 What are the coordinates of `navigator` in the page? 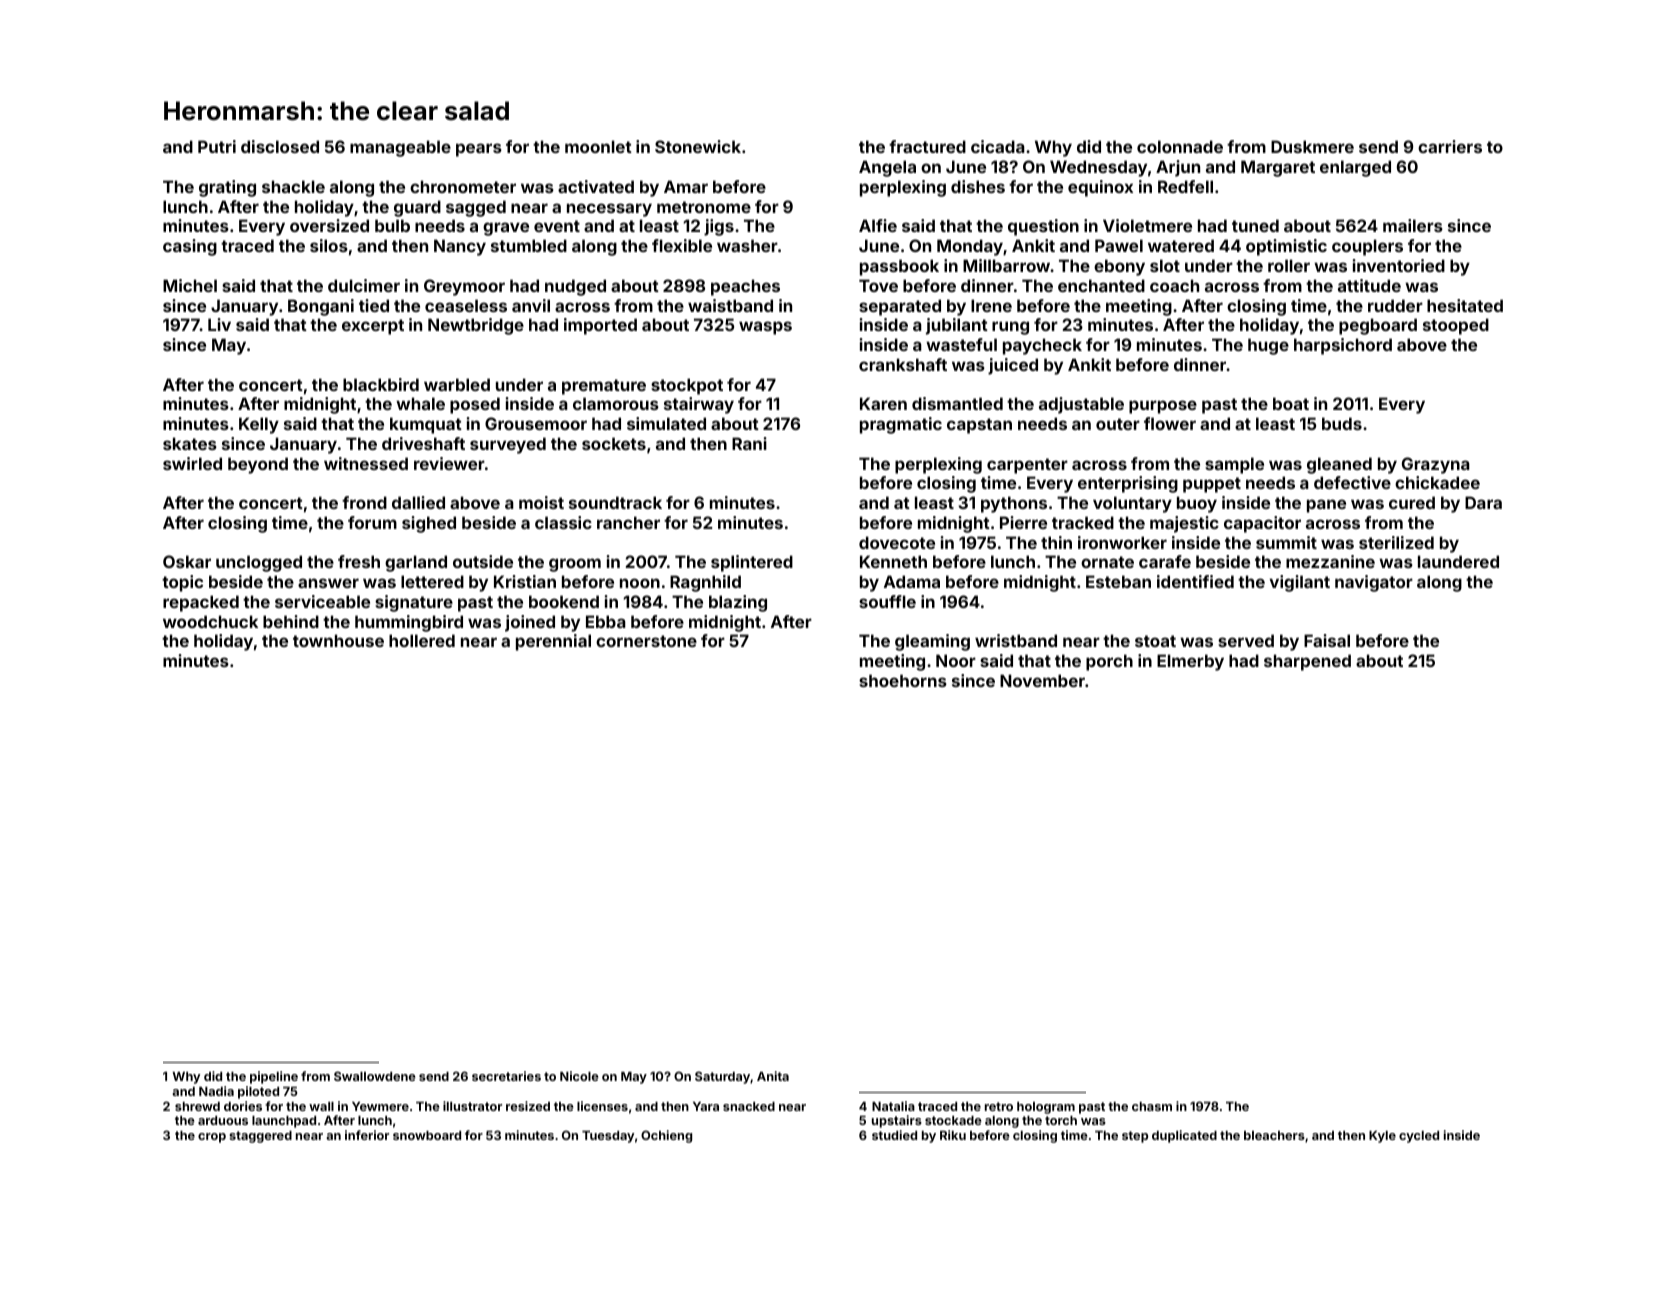 It's located at (1374, 583).
